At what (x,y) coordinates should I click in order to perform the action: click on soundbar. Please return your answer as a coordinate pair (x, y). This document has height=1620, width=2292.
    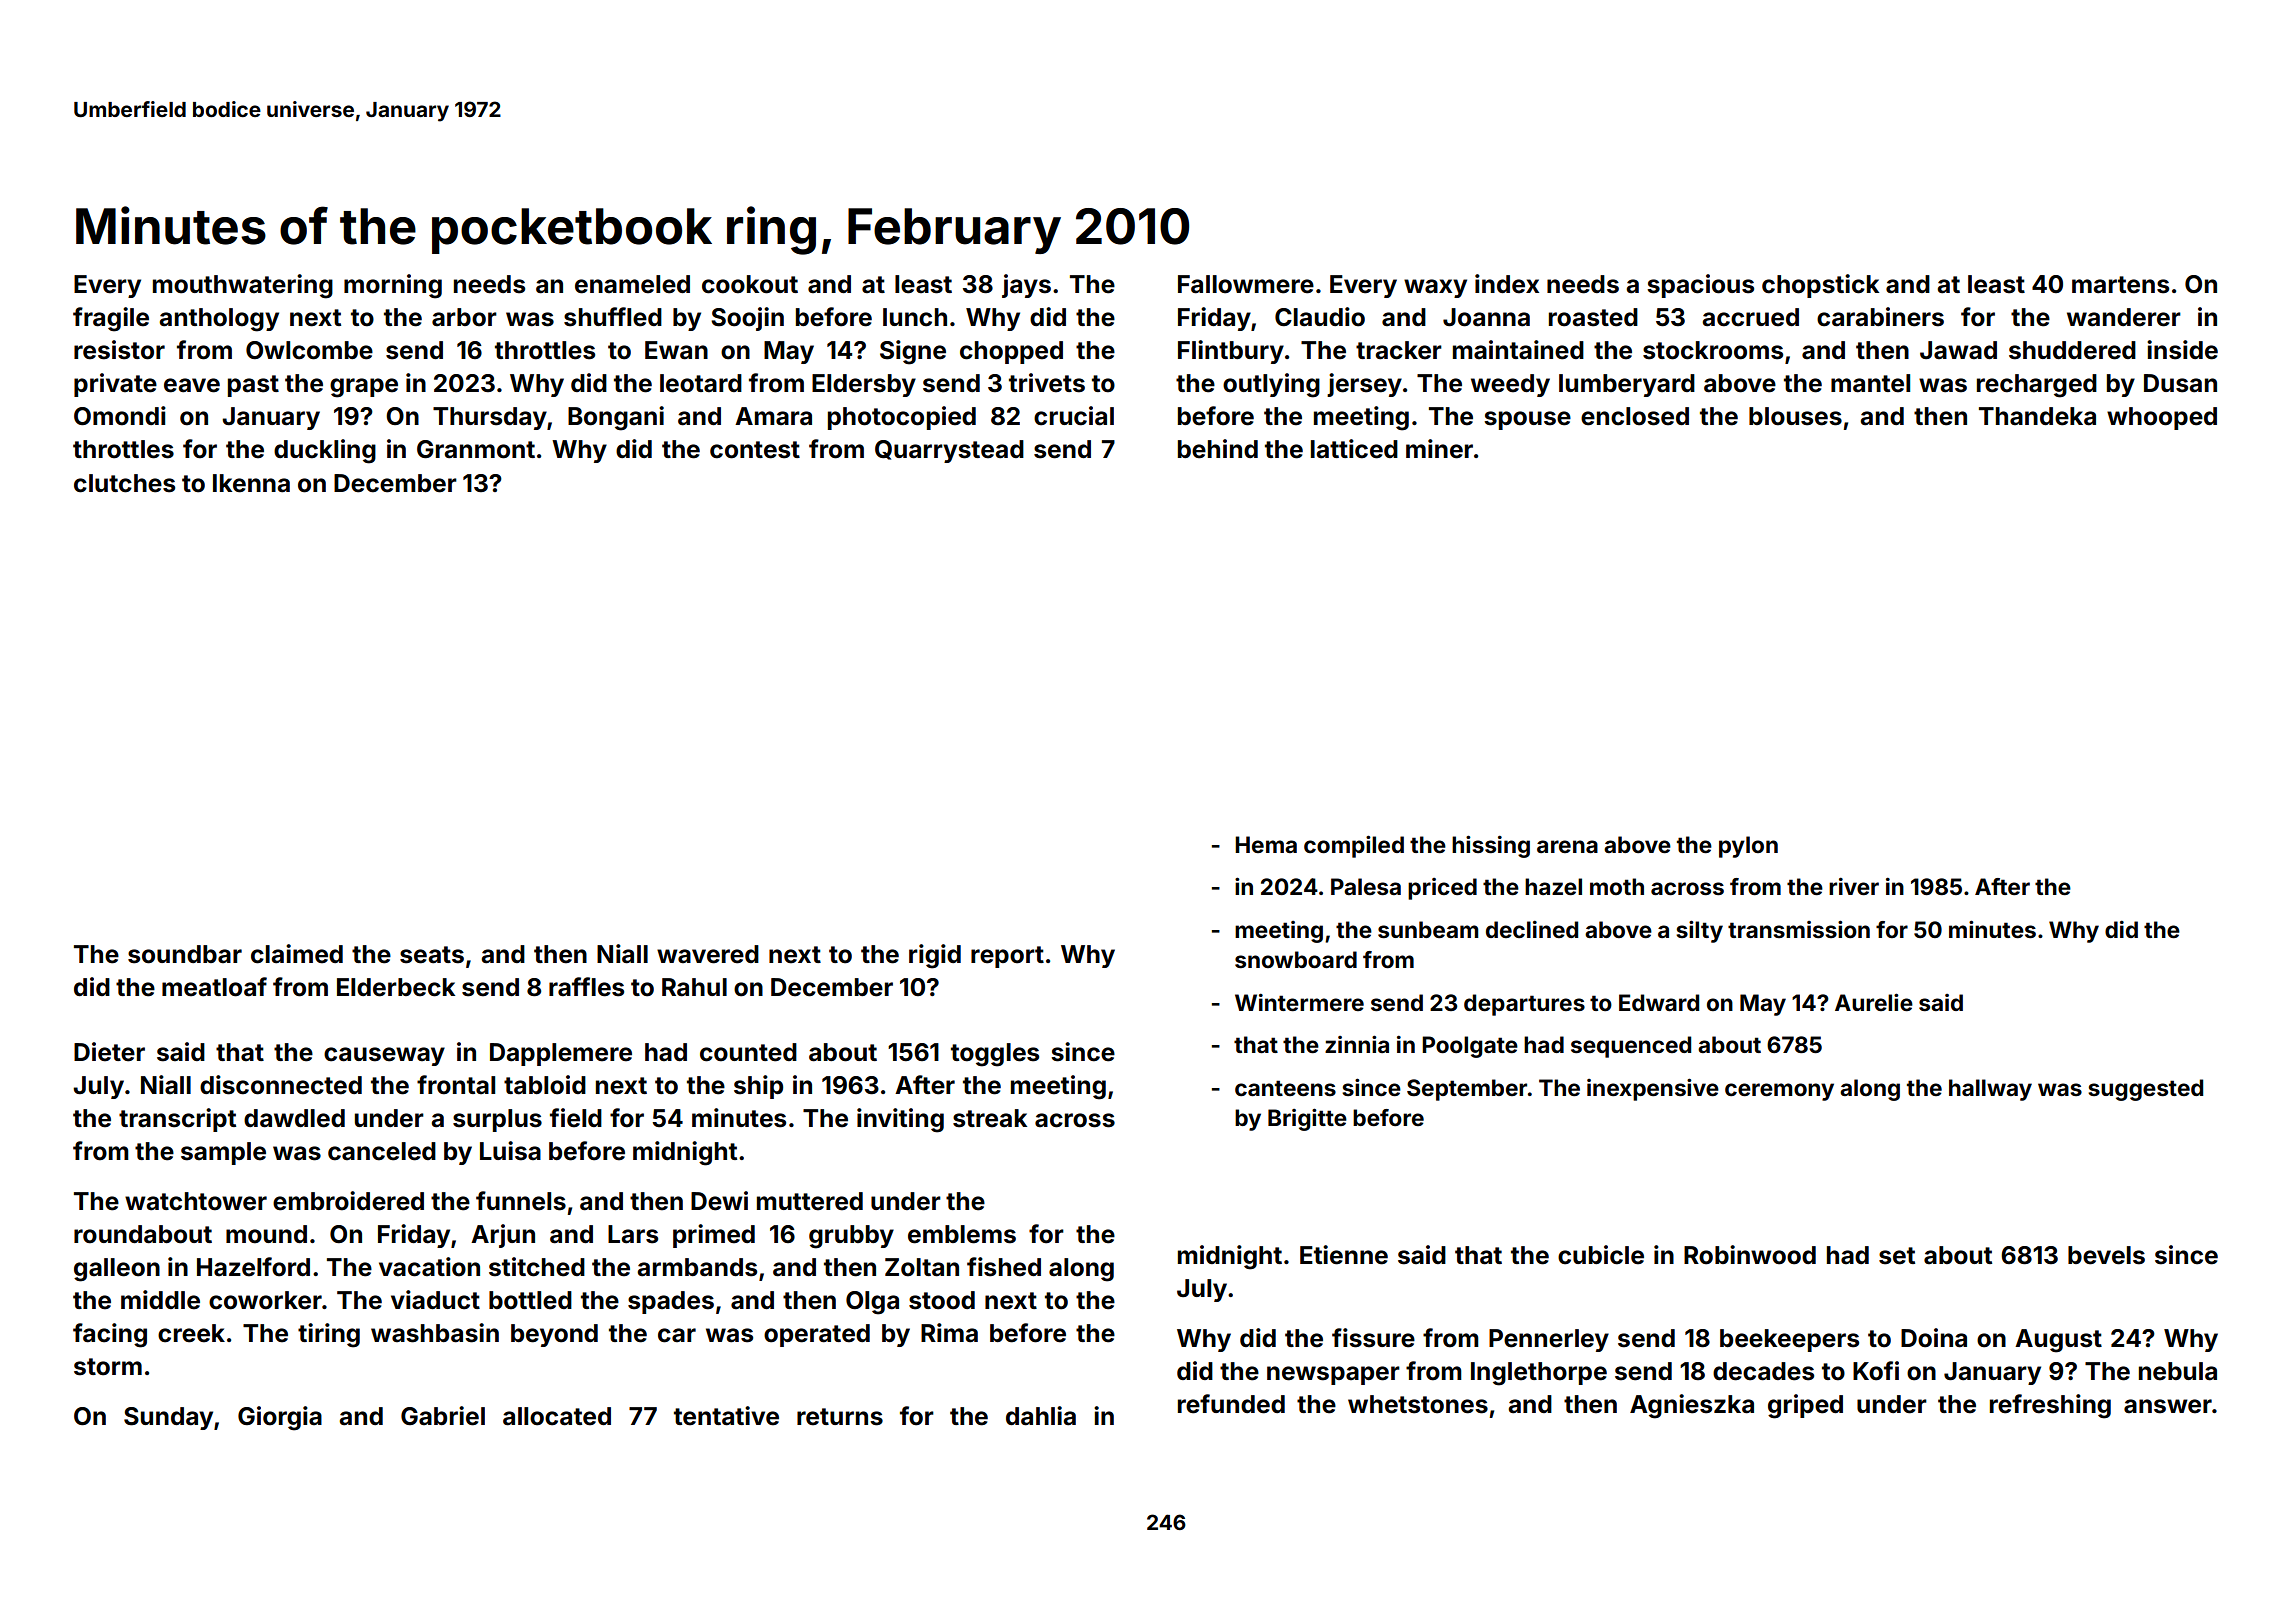
    Looking at the image, I should click on (185, 954).
